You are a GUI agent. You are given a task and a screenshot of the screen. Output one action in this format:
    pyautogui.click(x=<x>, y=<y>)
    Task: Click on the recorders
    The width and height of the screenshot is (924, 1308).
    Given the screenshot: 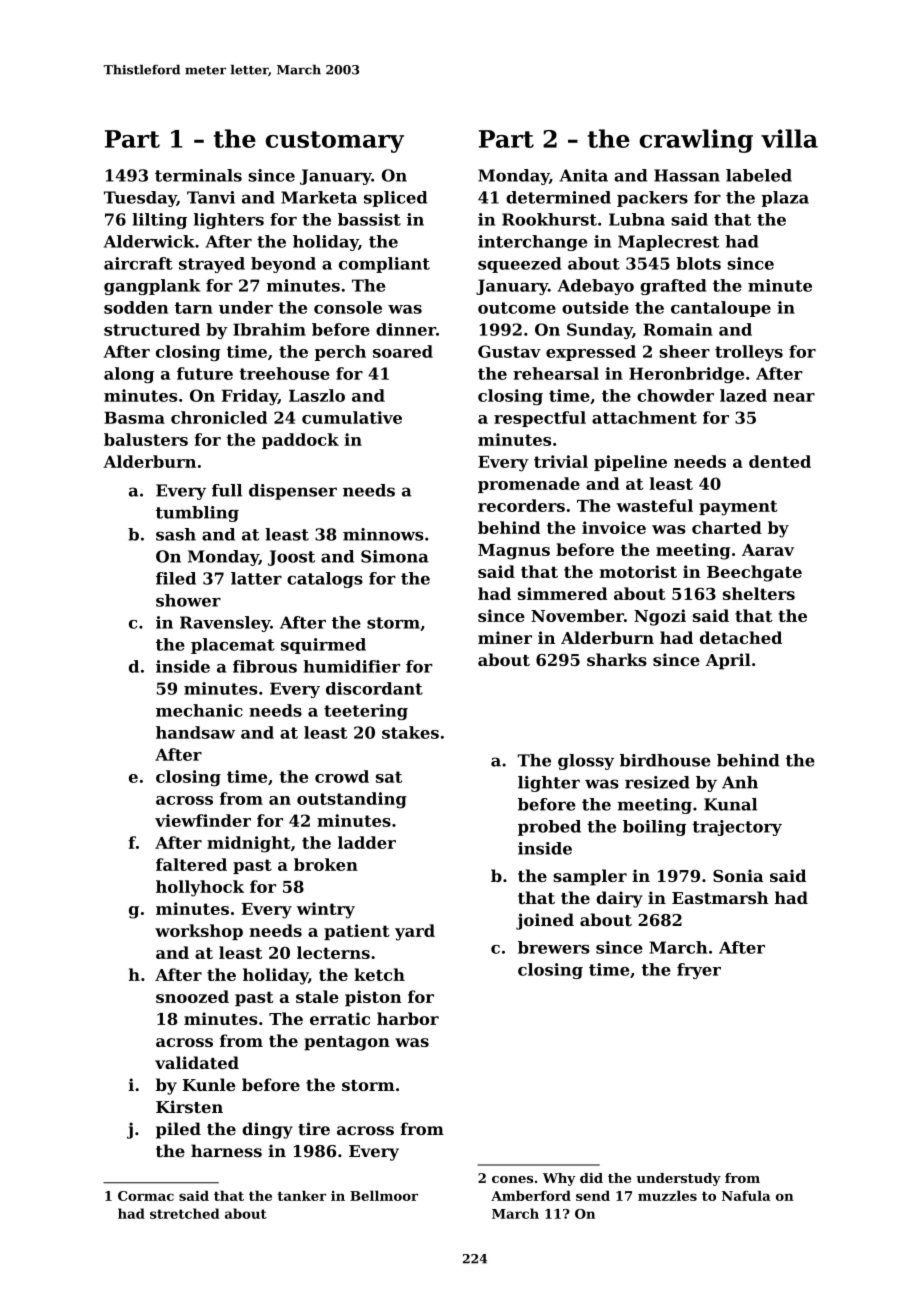 What is the action you would take?
    pyautogui.click(x=521, y=505)
